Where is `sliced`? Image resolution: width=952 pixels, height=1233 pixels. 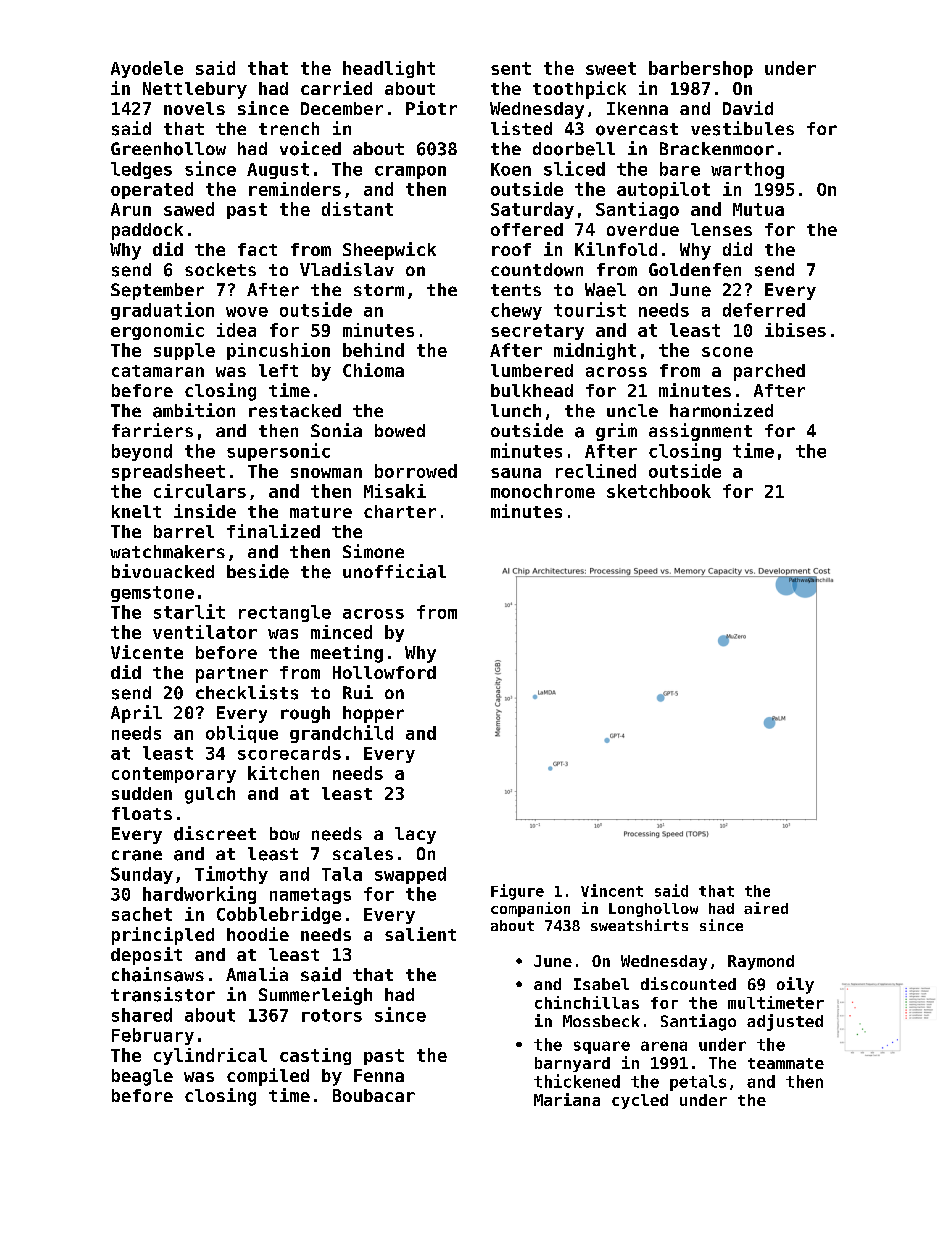 sliced is located at coordinates (574, 168).
